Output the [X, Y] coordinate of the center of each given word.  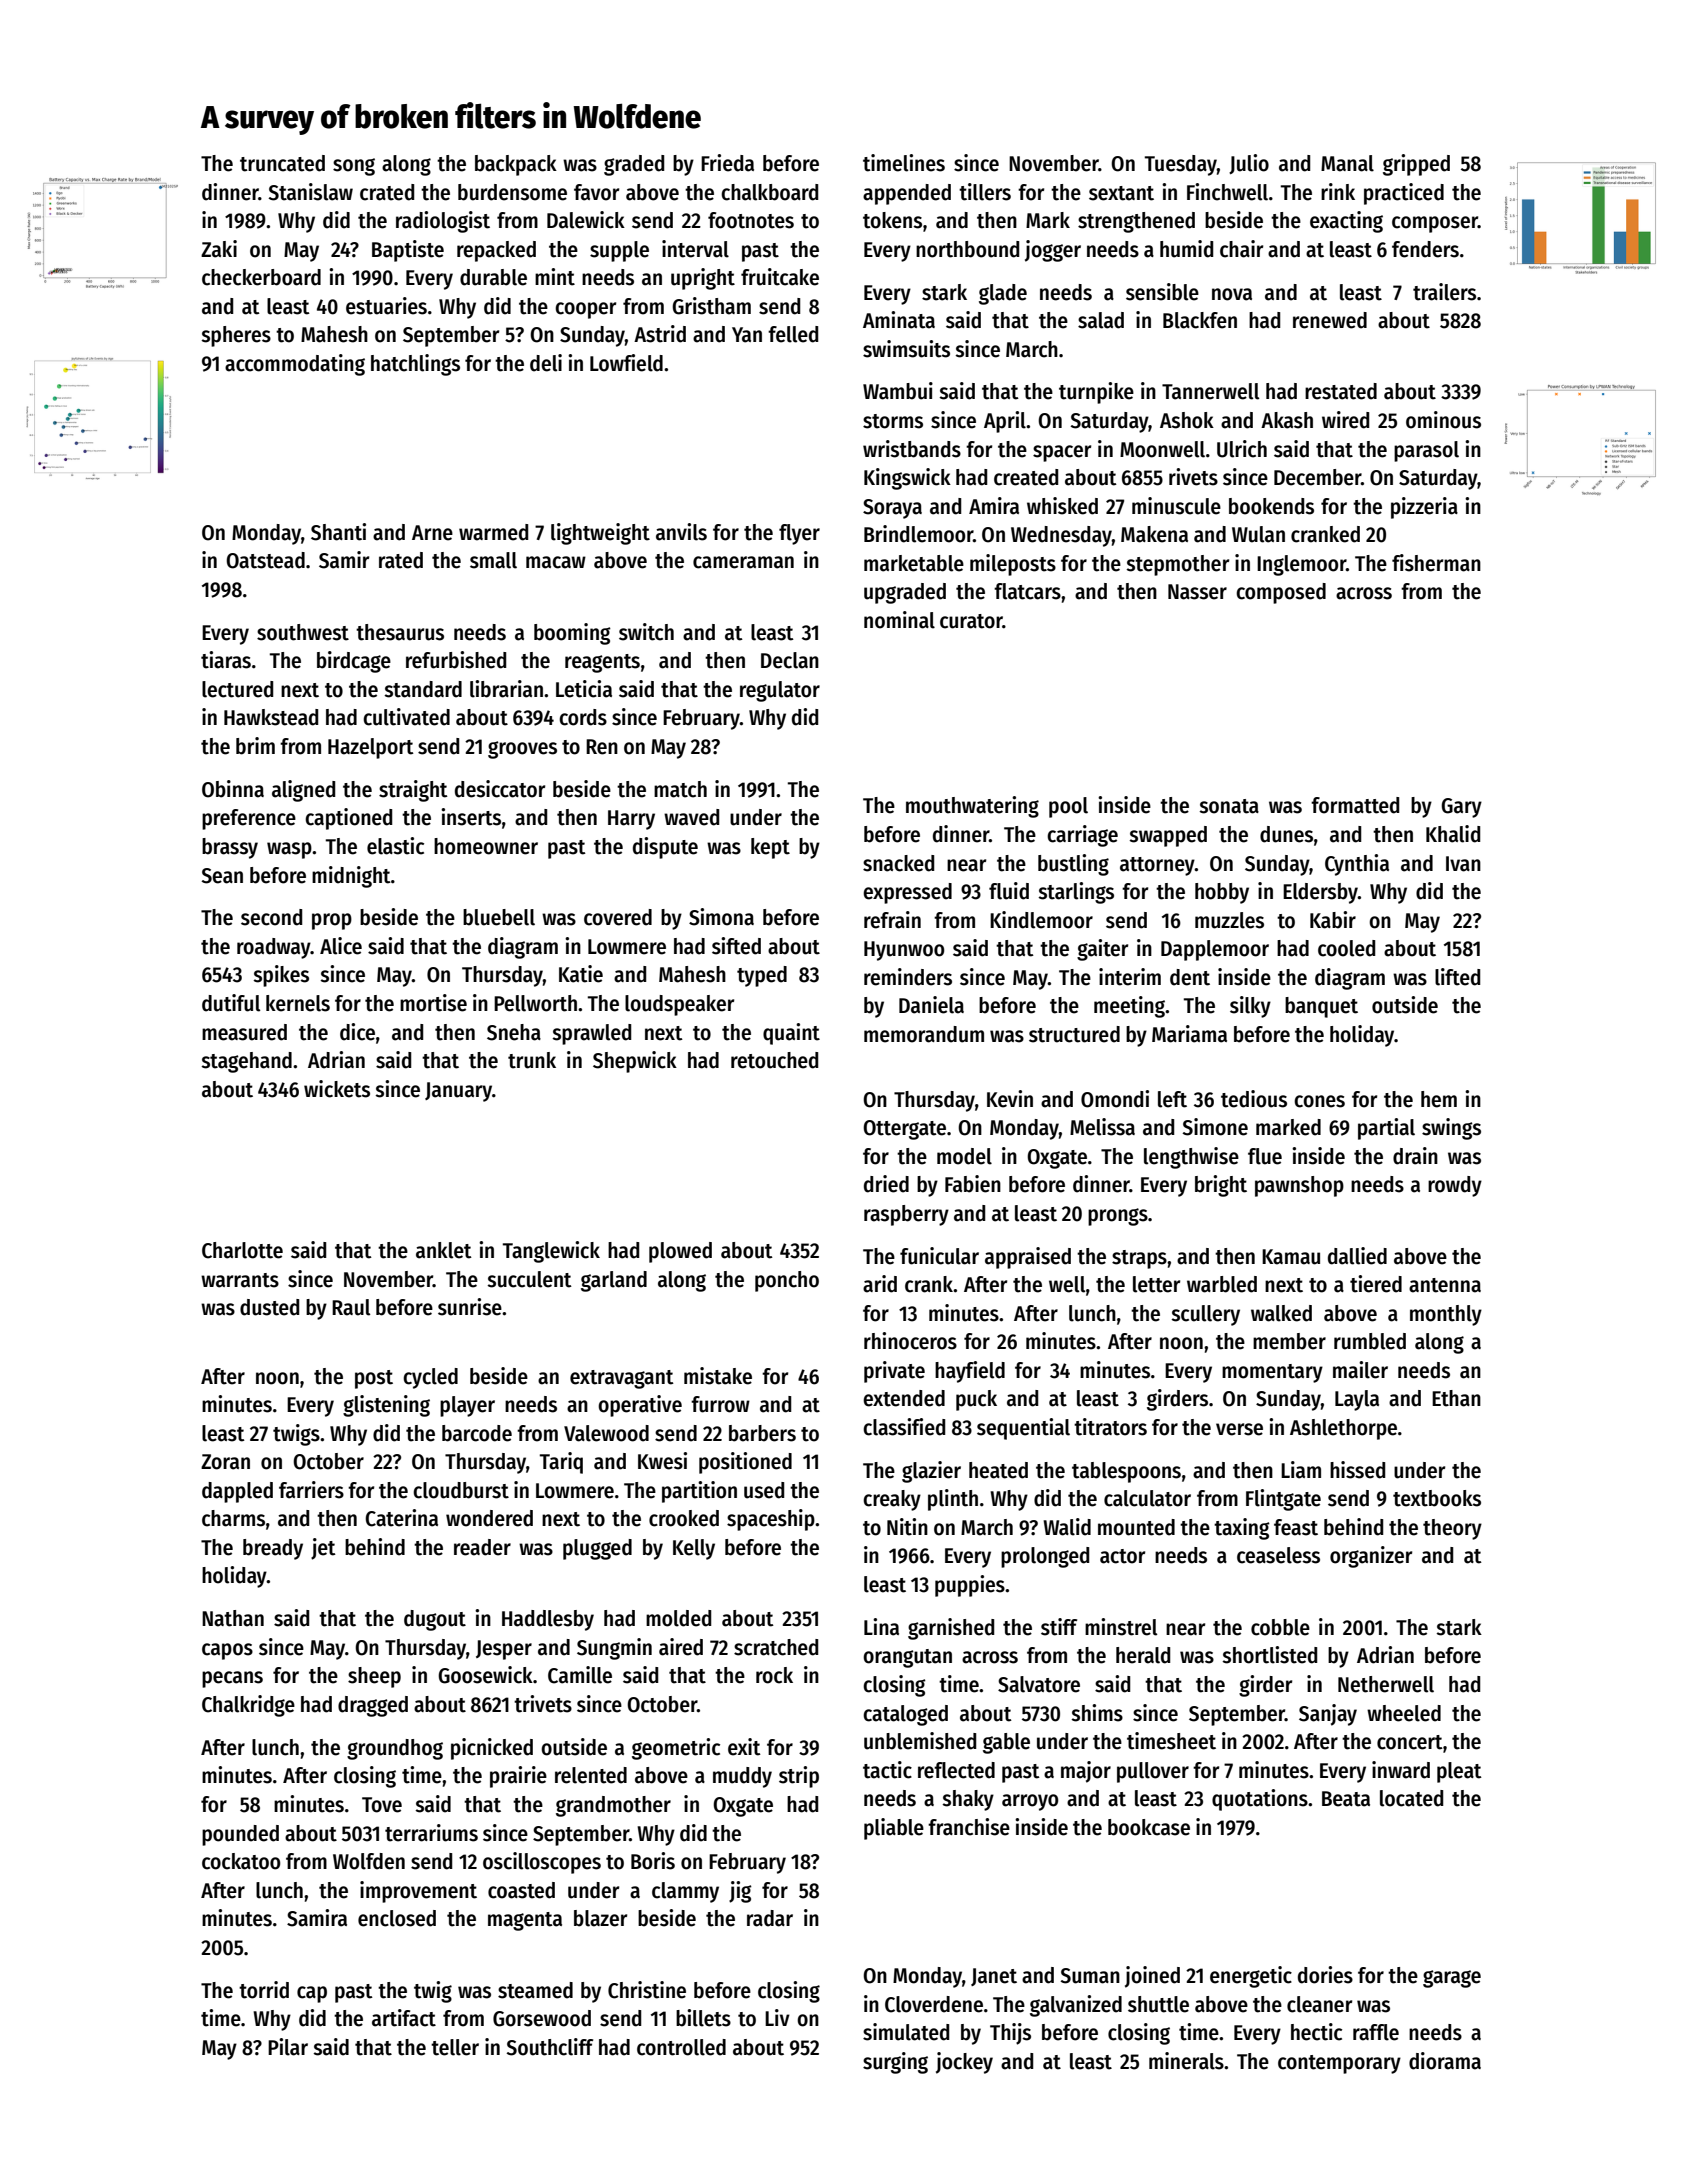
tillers [985, 192]
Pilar [288, 2047]
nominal [899, 620]
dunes [1286, 834]
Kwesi [662, 1461]
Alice [341, 946]
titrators [1110, 1427]
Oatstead [265, 560]
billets [703, 2018]
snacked [898, 863]
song [354, 167]
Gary [1461, 808]
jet [323, 1549]
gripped [1416, 165]
